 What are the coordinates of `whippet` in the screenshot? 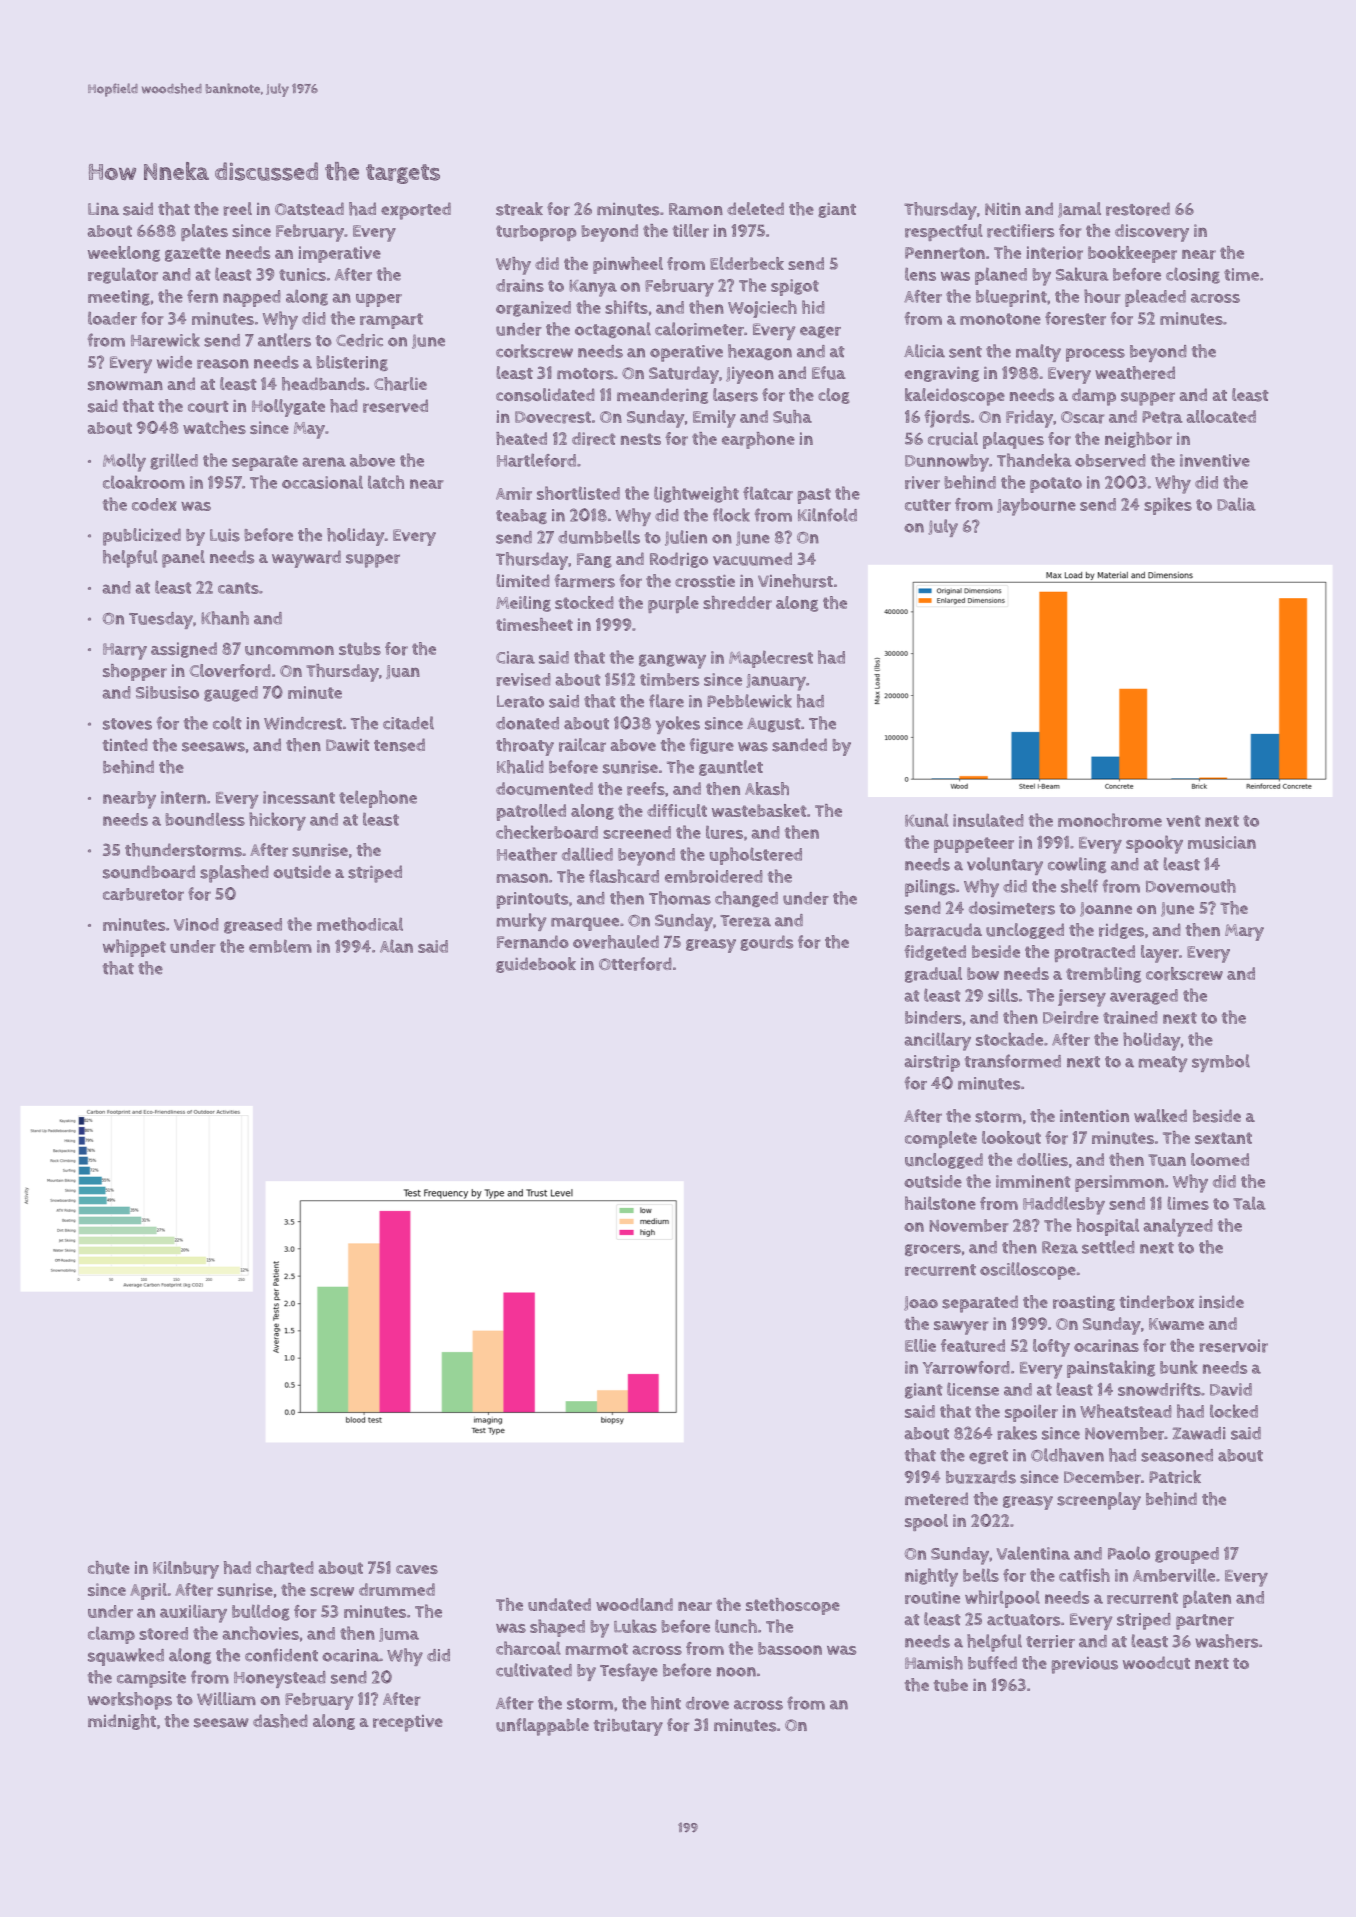 It's located at (134, 948).
